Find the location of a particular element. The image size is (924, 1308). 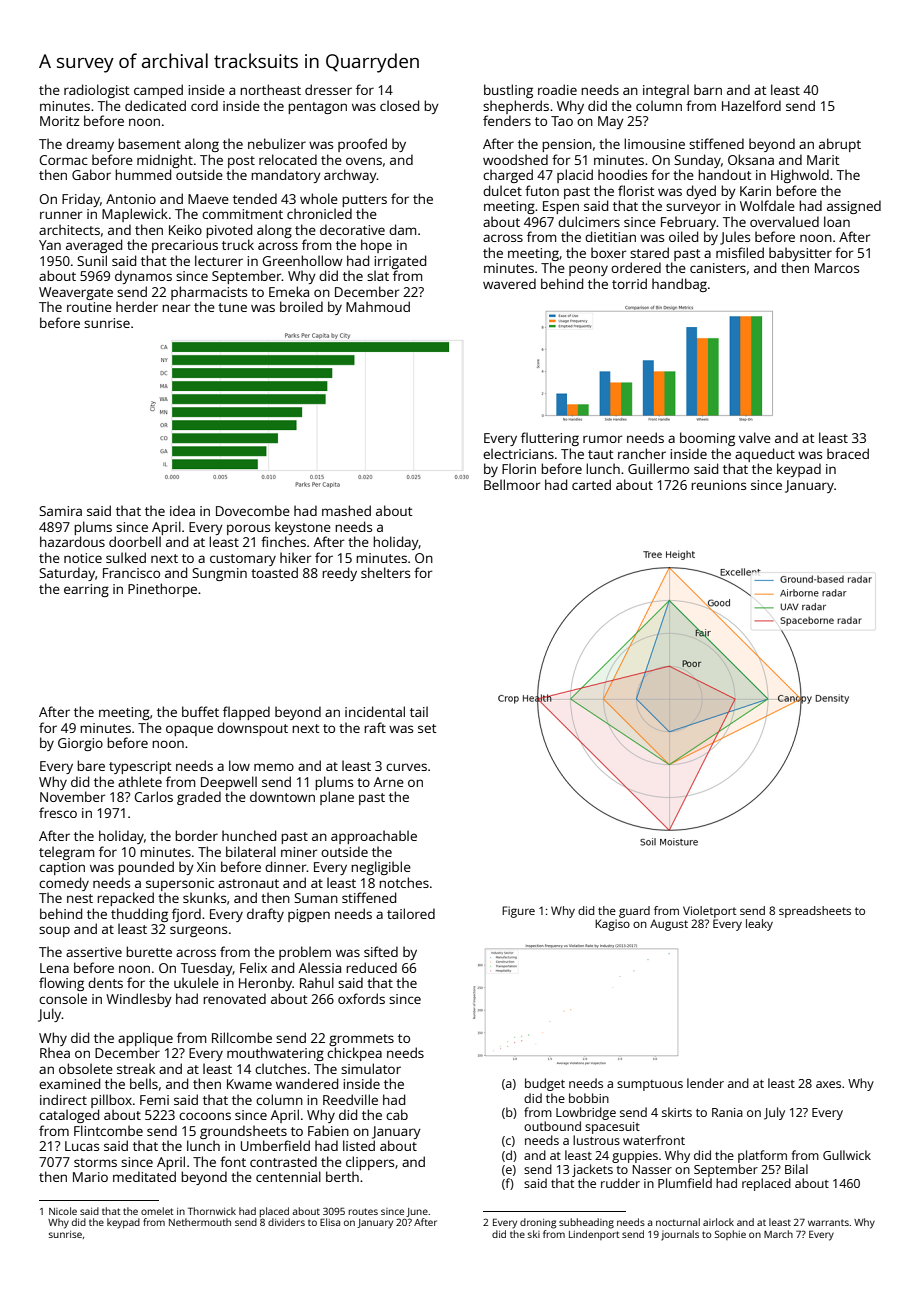

Sungmin is located at coordinates (219, 574).
